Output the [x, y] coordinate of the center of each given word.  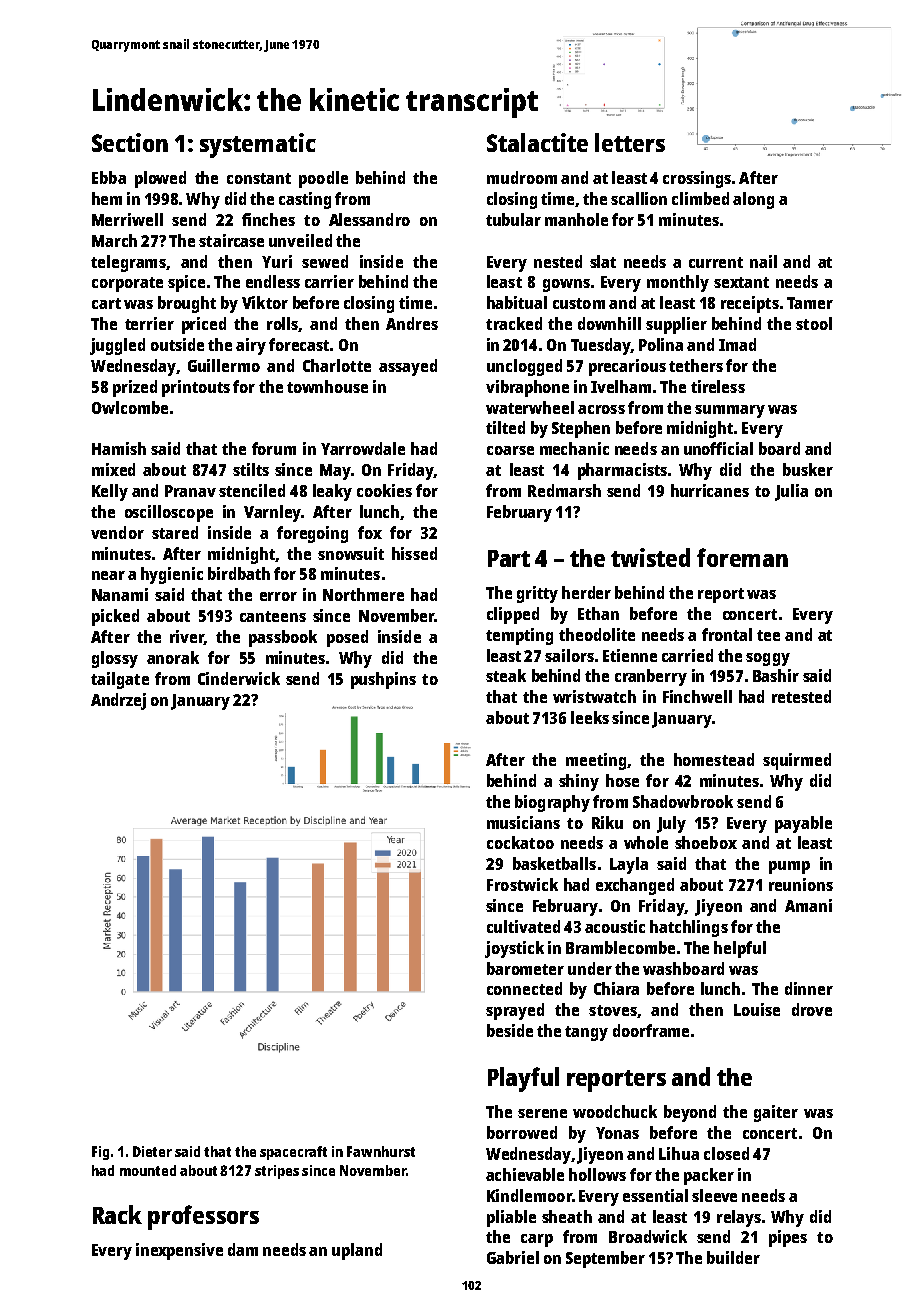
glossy [115, 659]
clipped [513, 615]
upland [357, 1251]
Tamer [810, 303]
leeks [590, 717]
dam [243, 1249]
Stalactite [537, 142]
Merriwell [127, 219]
